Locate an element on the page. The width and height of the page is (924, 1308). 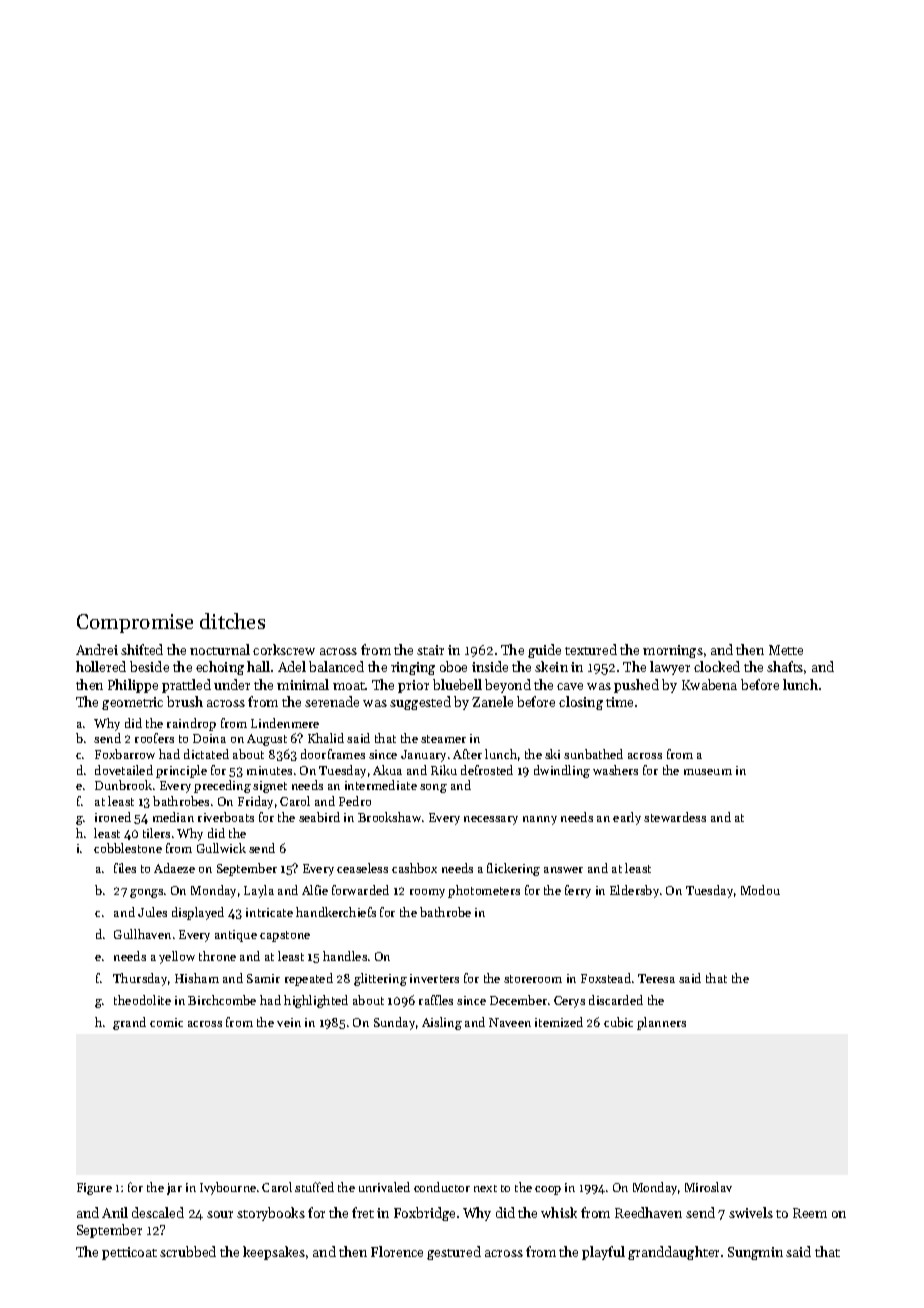
museum is located at coordinates (708, 772).
